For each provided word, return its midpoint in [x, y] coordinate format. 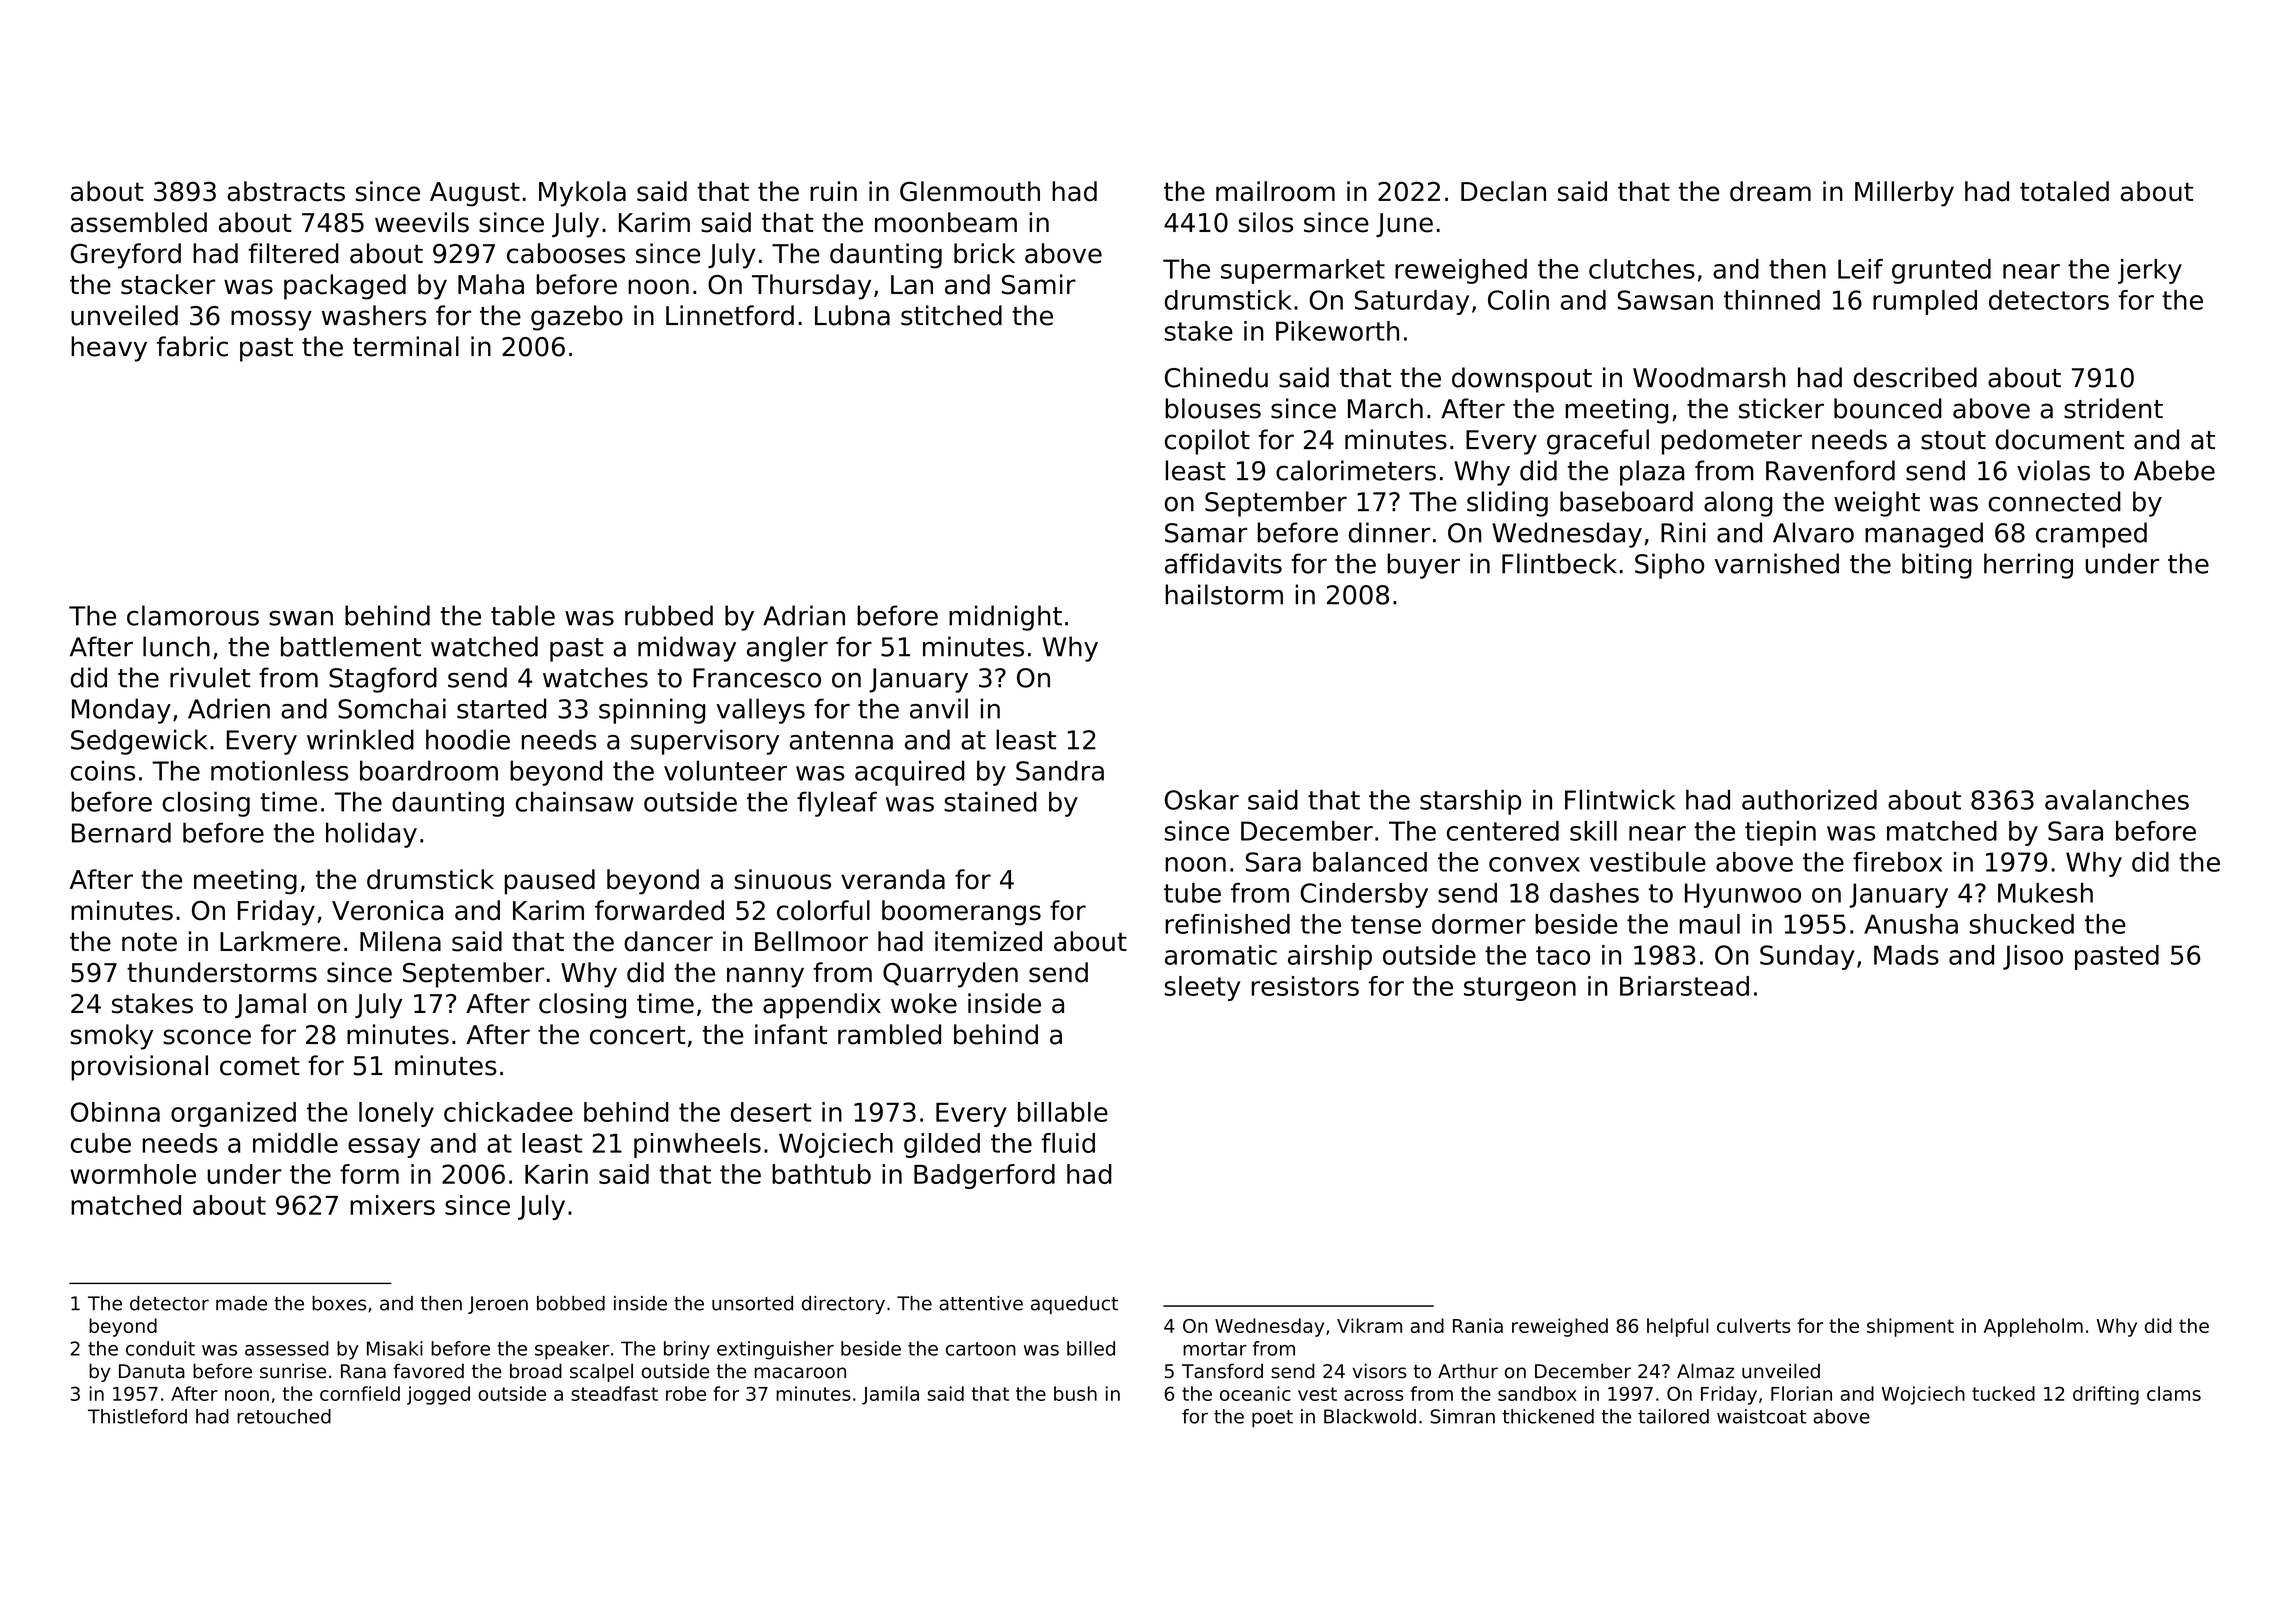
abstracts [286, 191]
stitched [951, 315]
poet [1272, 1419]
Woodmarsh [1709, 377]
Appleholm [2033, 1327]
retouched [284, 1416]
